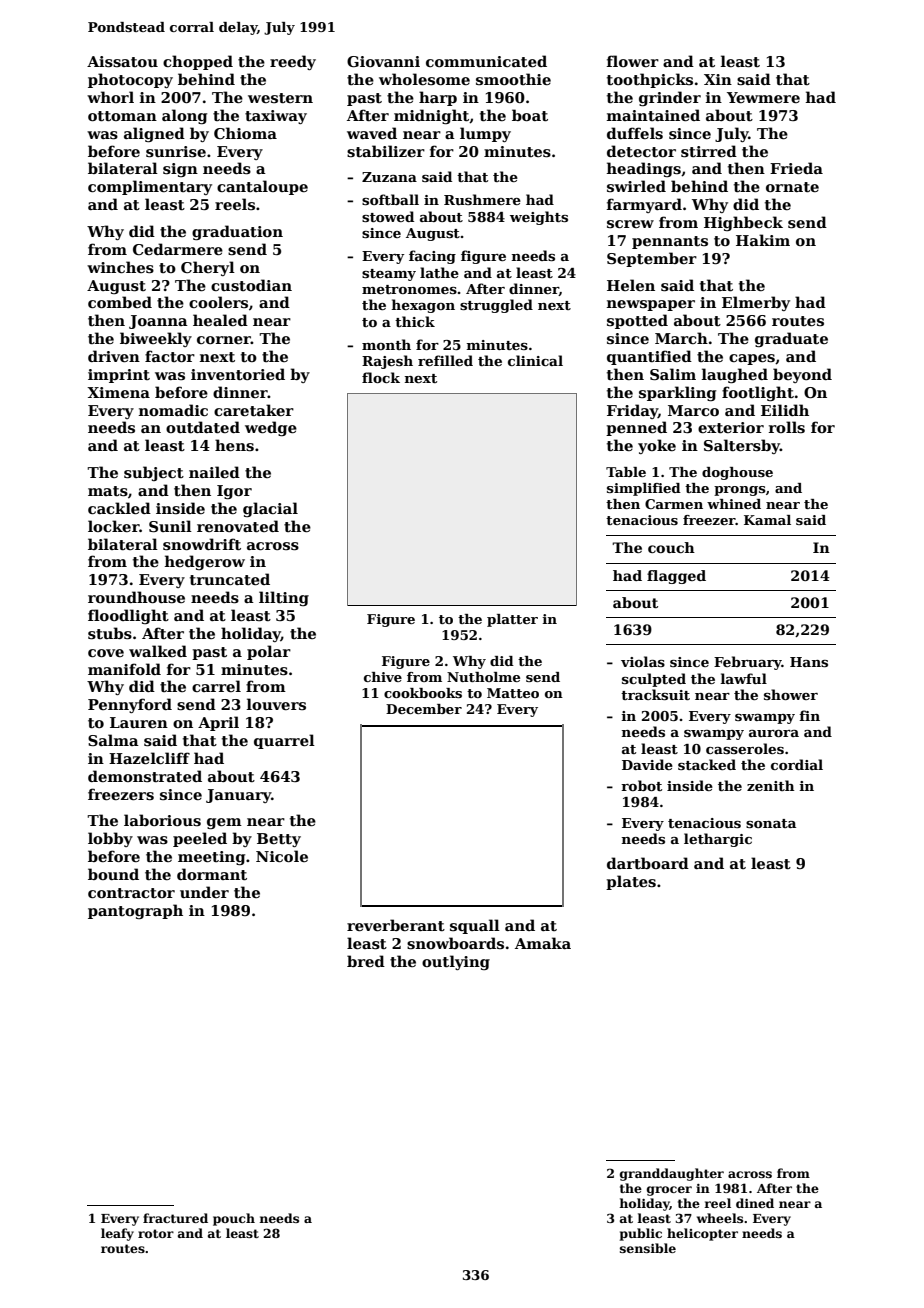 Image resolution: width=924 pixels, height=1308 pixels. What do you see at coordinates (154, 134) in the screenshot?
I see `aligned` at bounding box center [154, 134].
